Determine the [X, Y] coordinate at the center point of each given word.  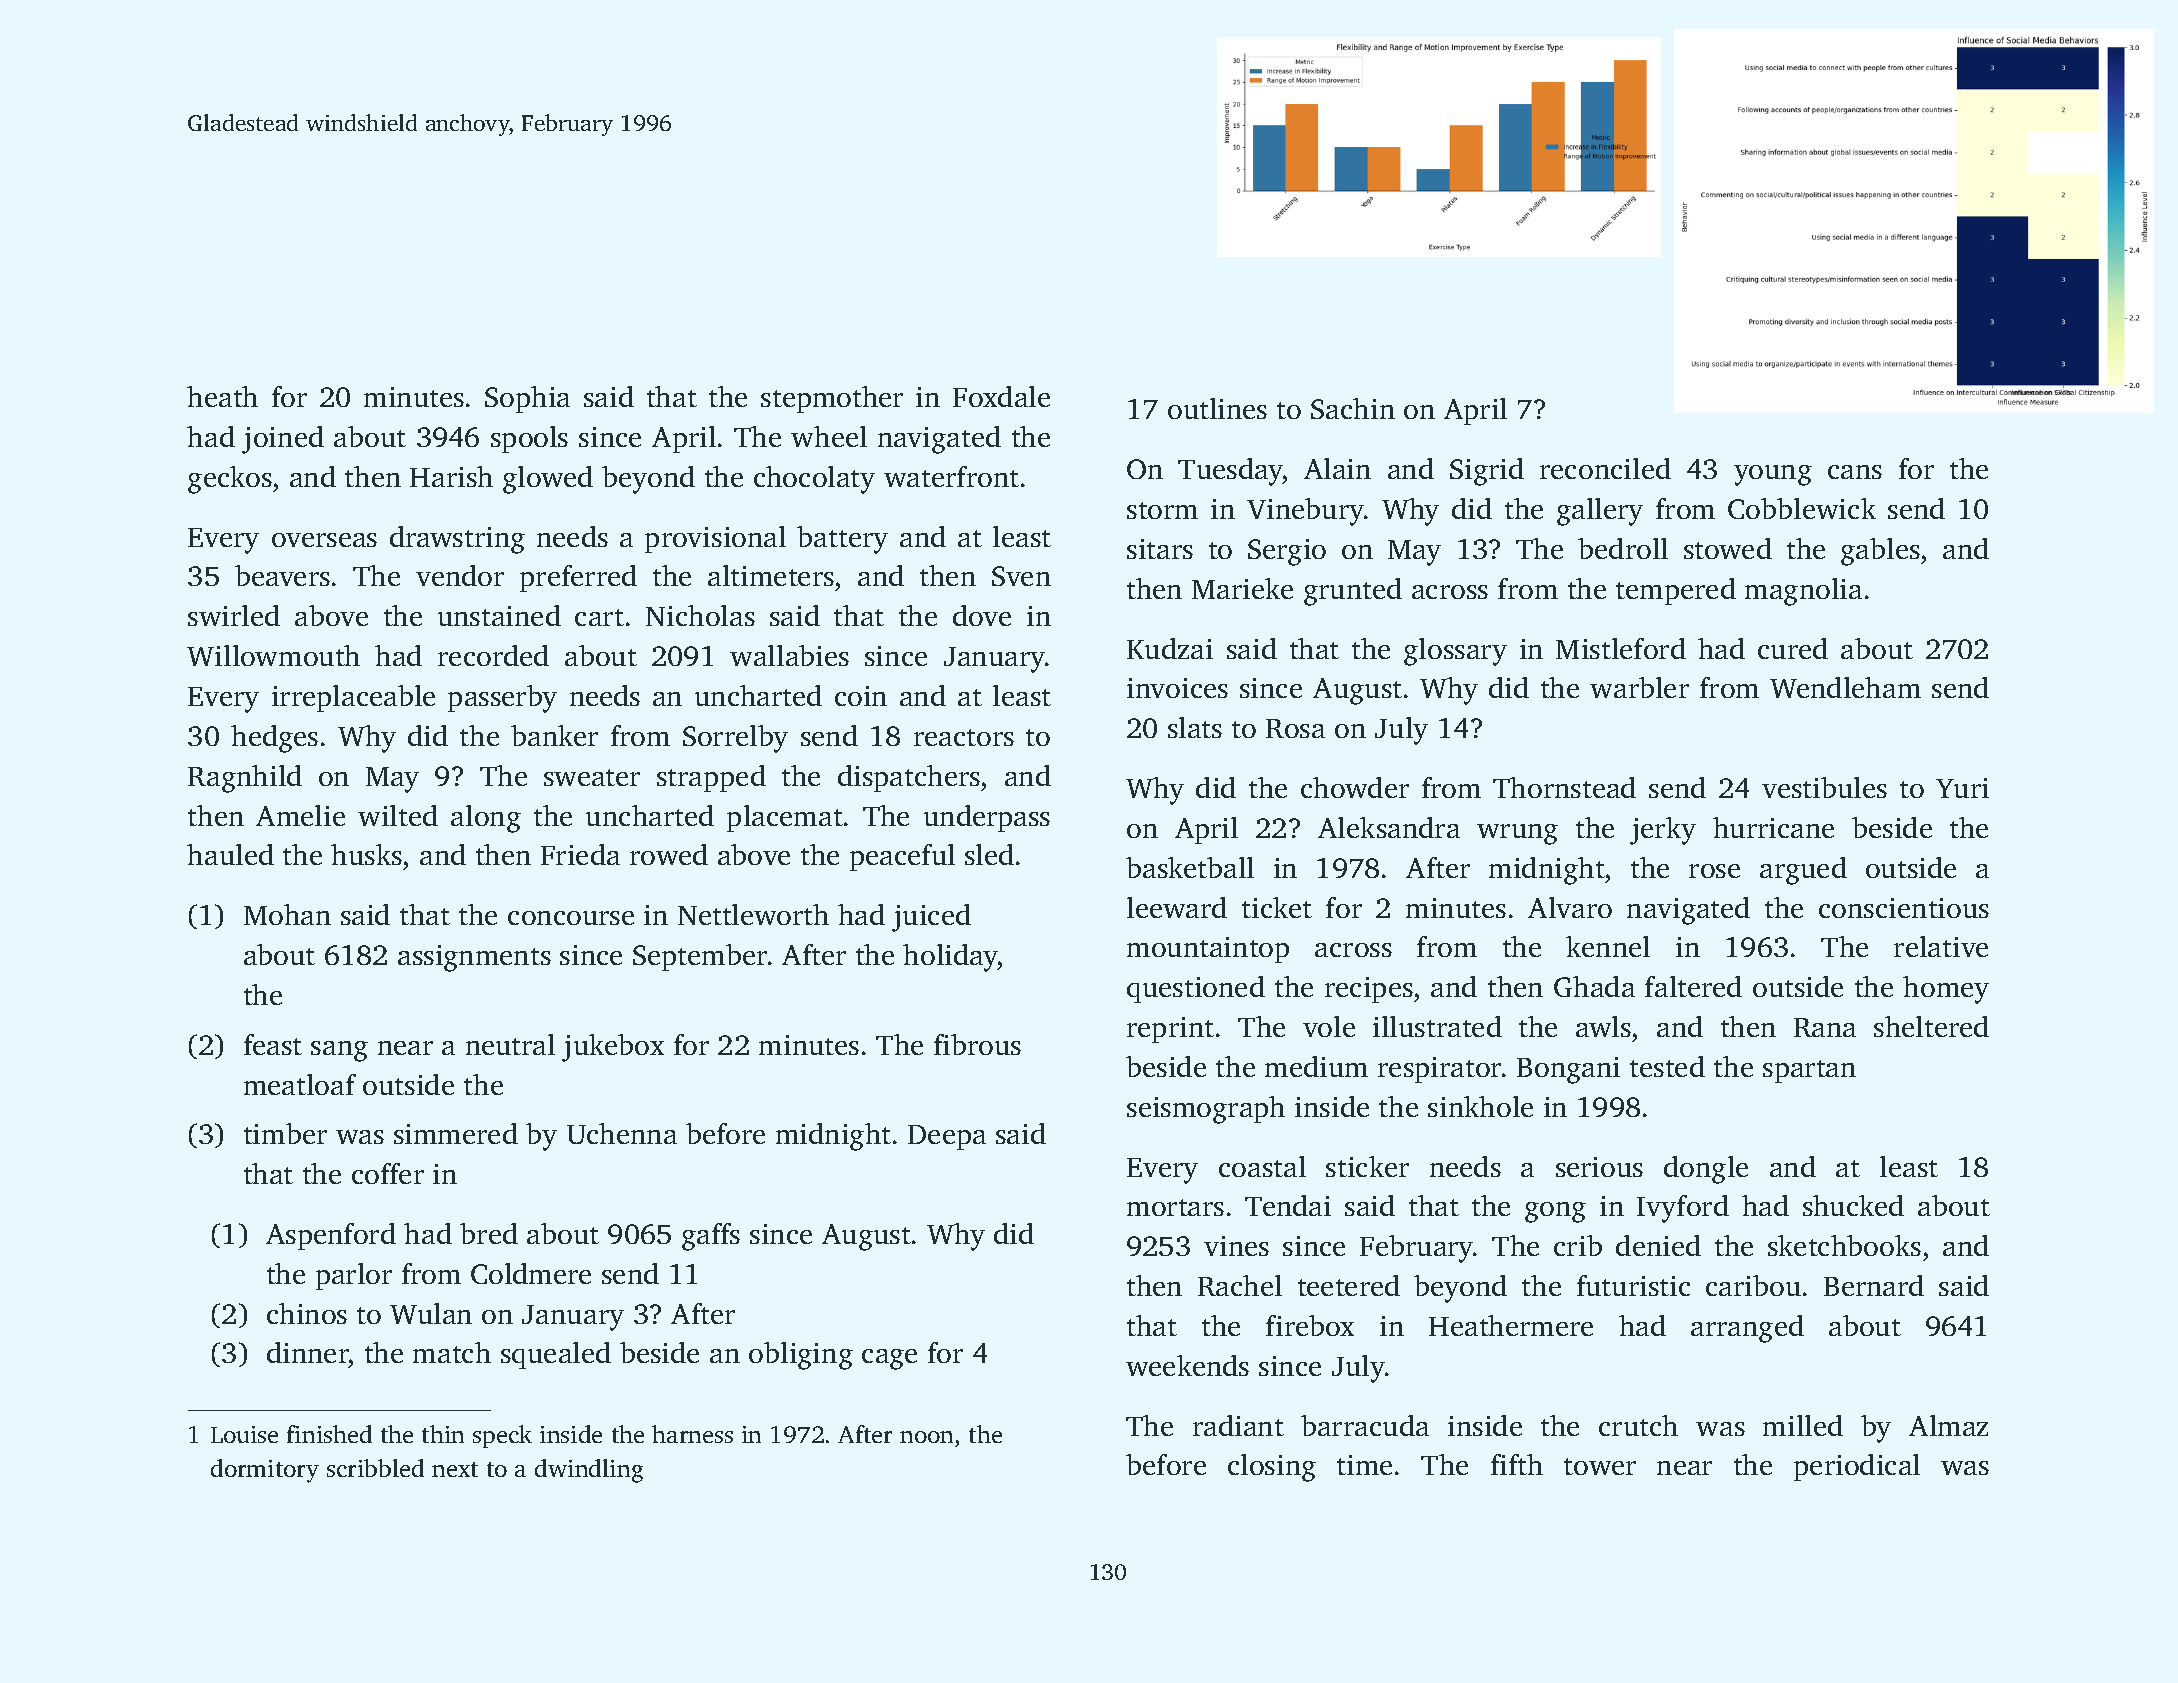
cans [1855, 472]
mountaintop [1208, 950]
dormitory [265, 1471]
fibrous [977, 1044]
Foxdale [1001, 396]
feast [273, 1044]
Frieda [580, 854]
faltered [1693, 986]
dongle [1706, 1170]
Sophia [527, 399]
